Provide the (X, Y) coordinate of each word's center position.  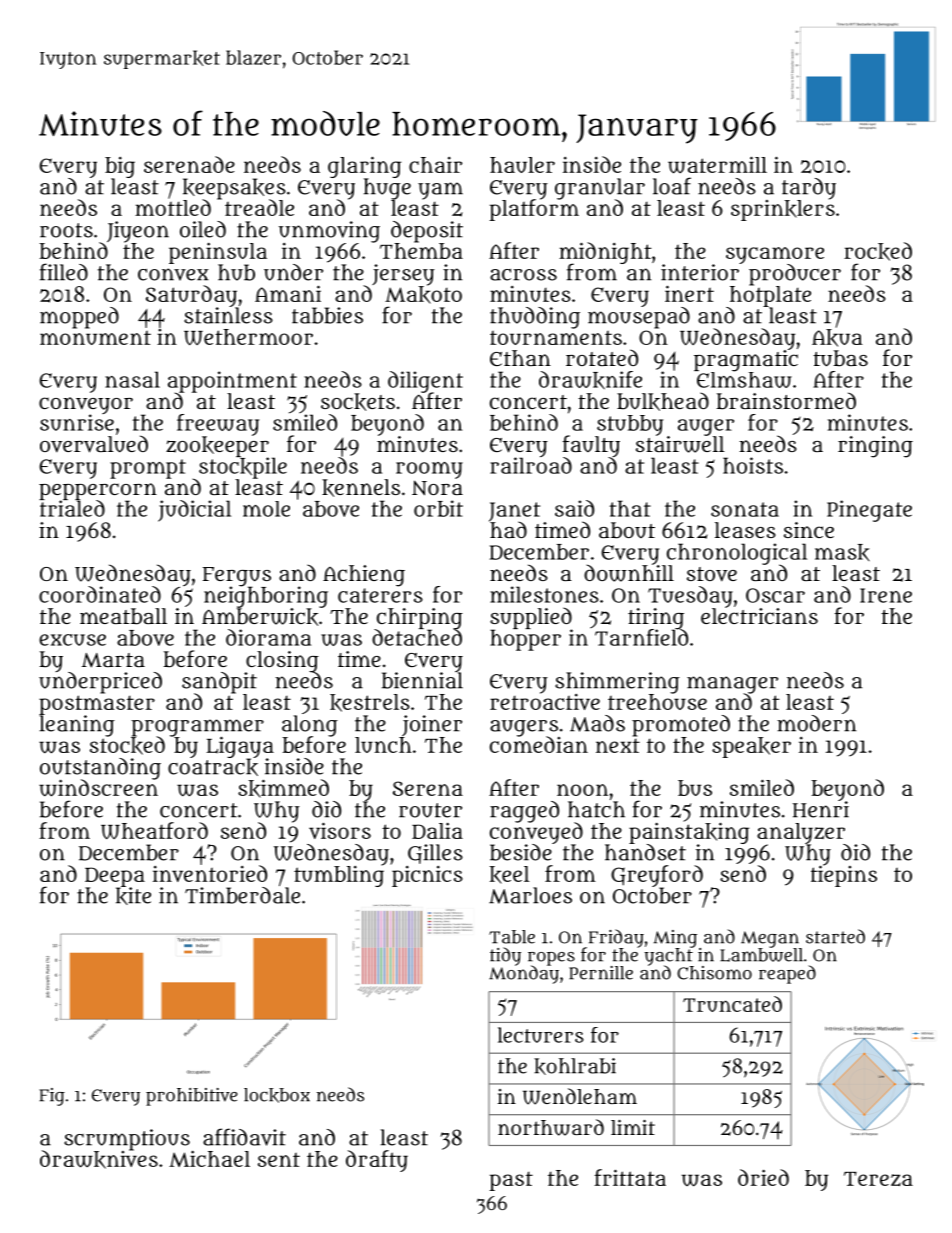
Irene (886, 595)
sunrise (77, 422)
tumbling (339, 876)
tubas (840, 358)
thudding (535, 318)
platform (534, 210)
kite (133, 896)
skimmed (283, 788)
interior (700, 272)
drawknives (99, 1159)
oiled (203, 229)
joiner (432, 725)
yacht (669, 957)
